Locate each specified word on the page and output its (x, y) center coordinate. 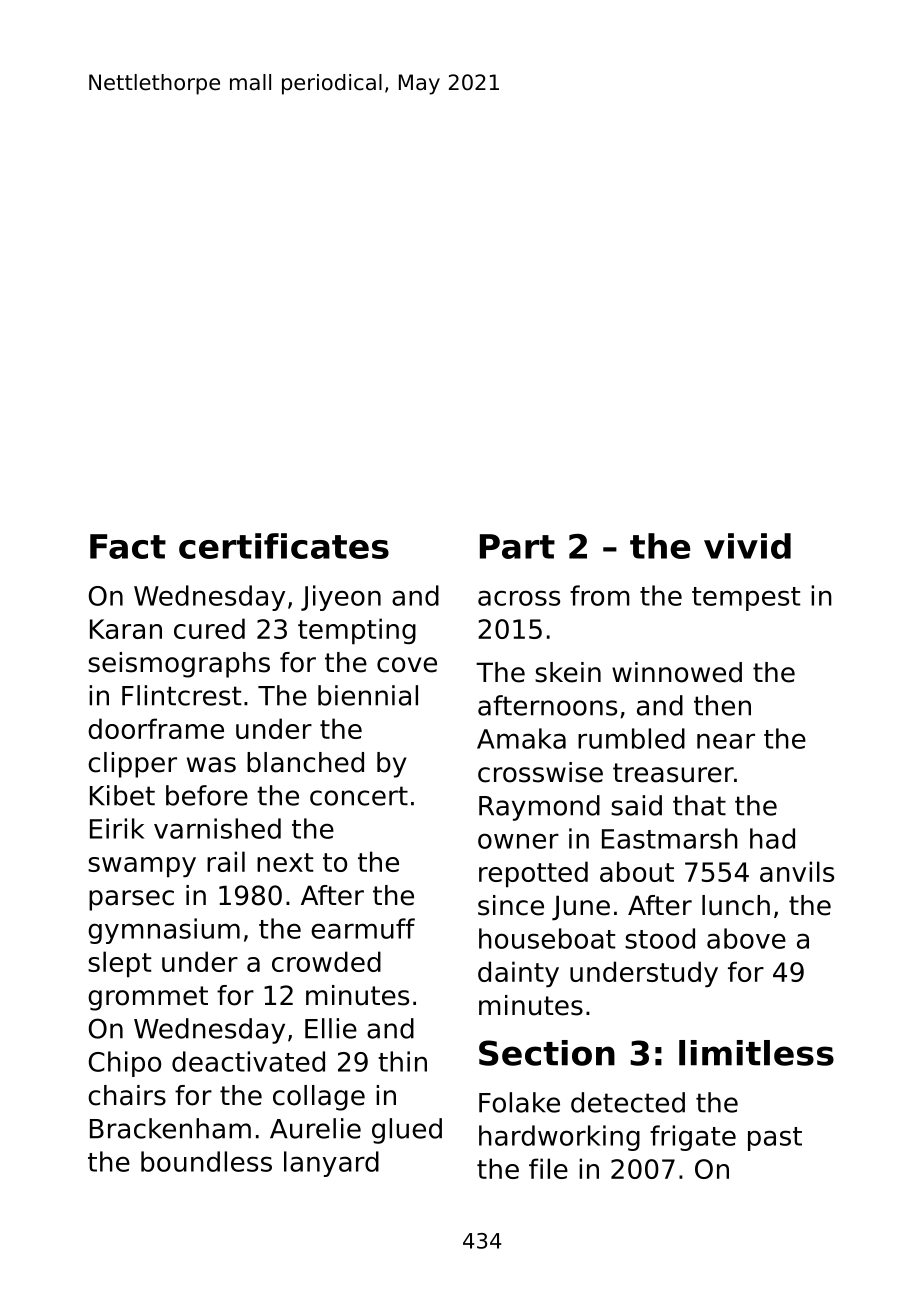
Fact (128, 546)
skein (568, 672)
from (600, 595)
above (746, 938)
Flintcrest (181, 695)
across (519, 598)
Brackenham (170, 1128)
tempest (746, 599)
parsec (131, 900)
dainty (518, 974)
